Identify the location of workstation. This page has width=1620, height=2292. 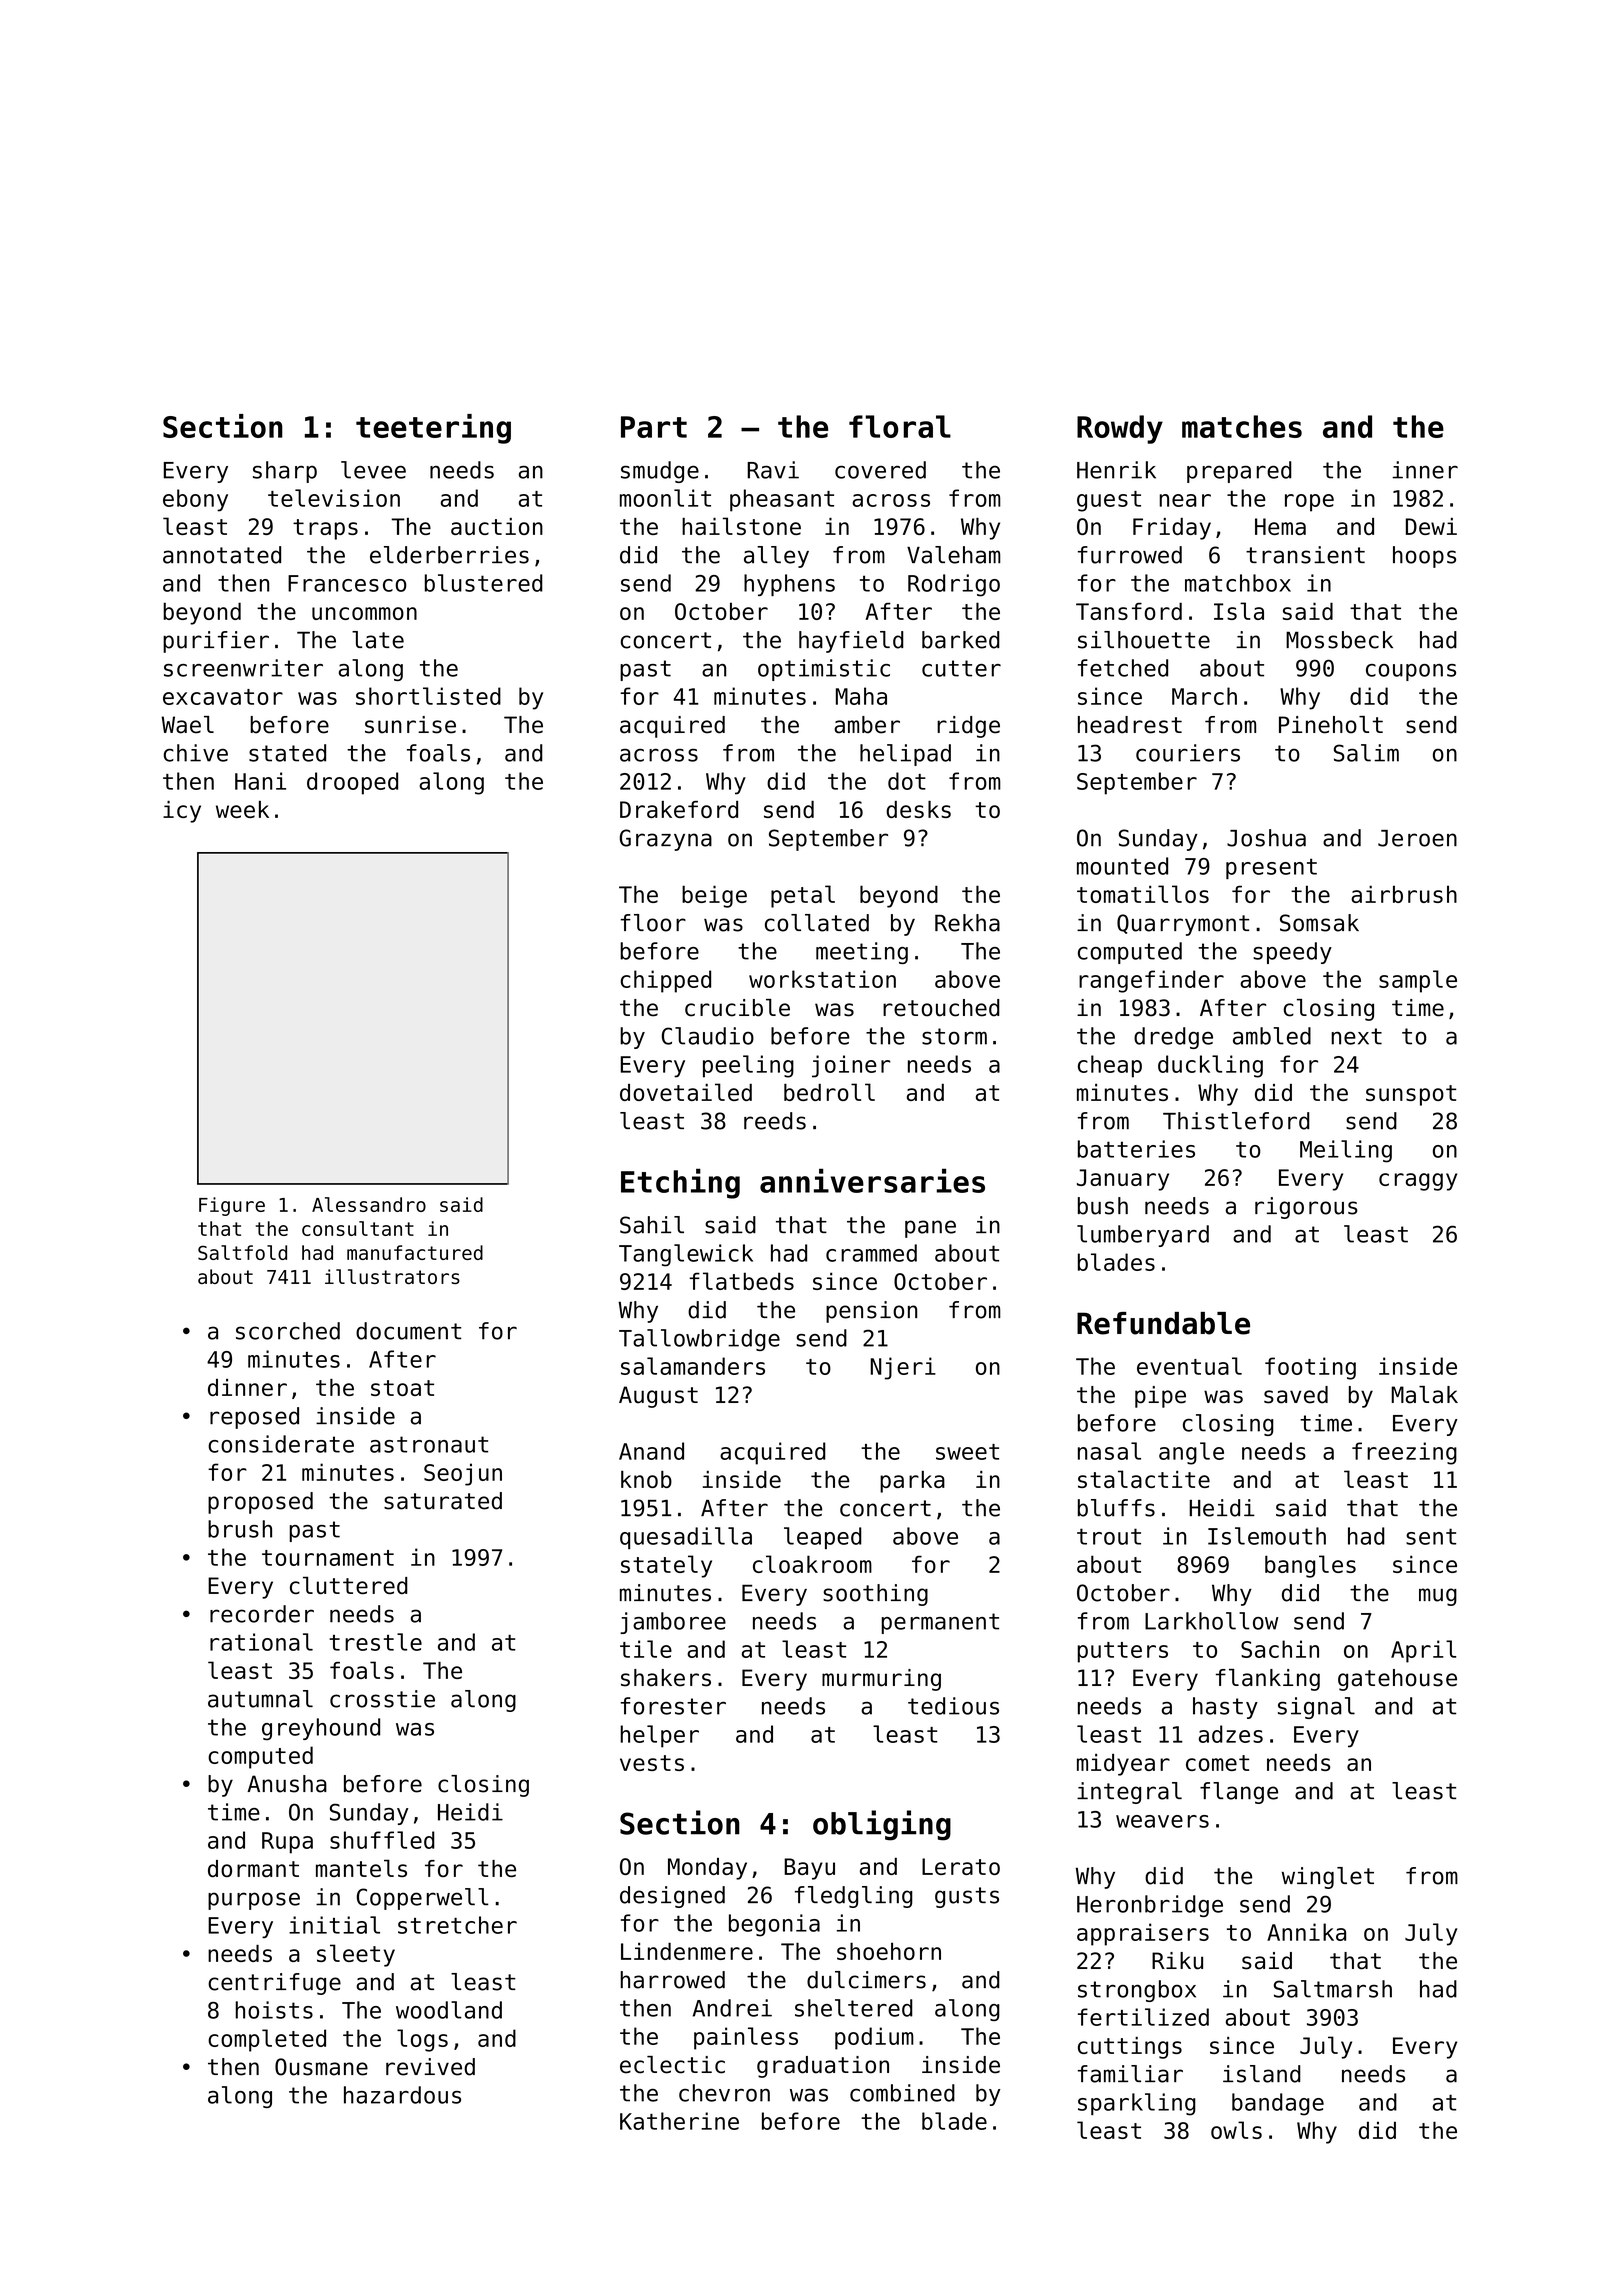
(822, 979).
